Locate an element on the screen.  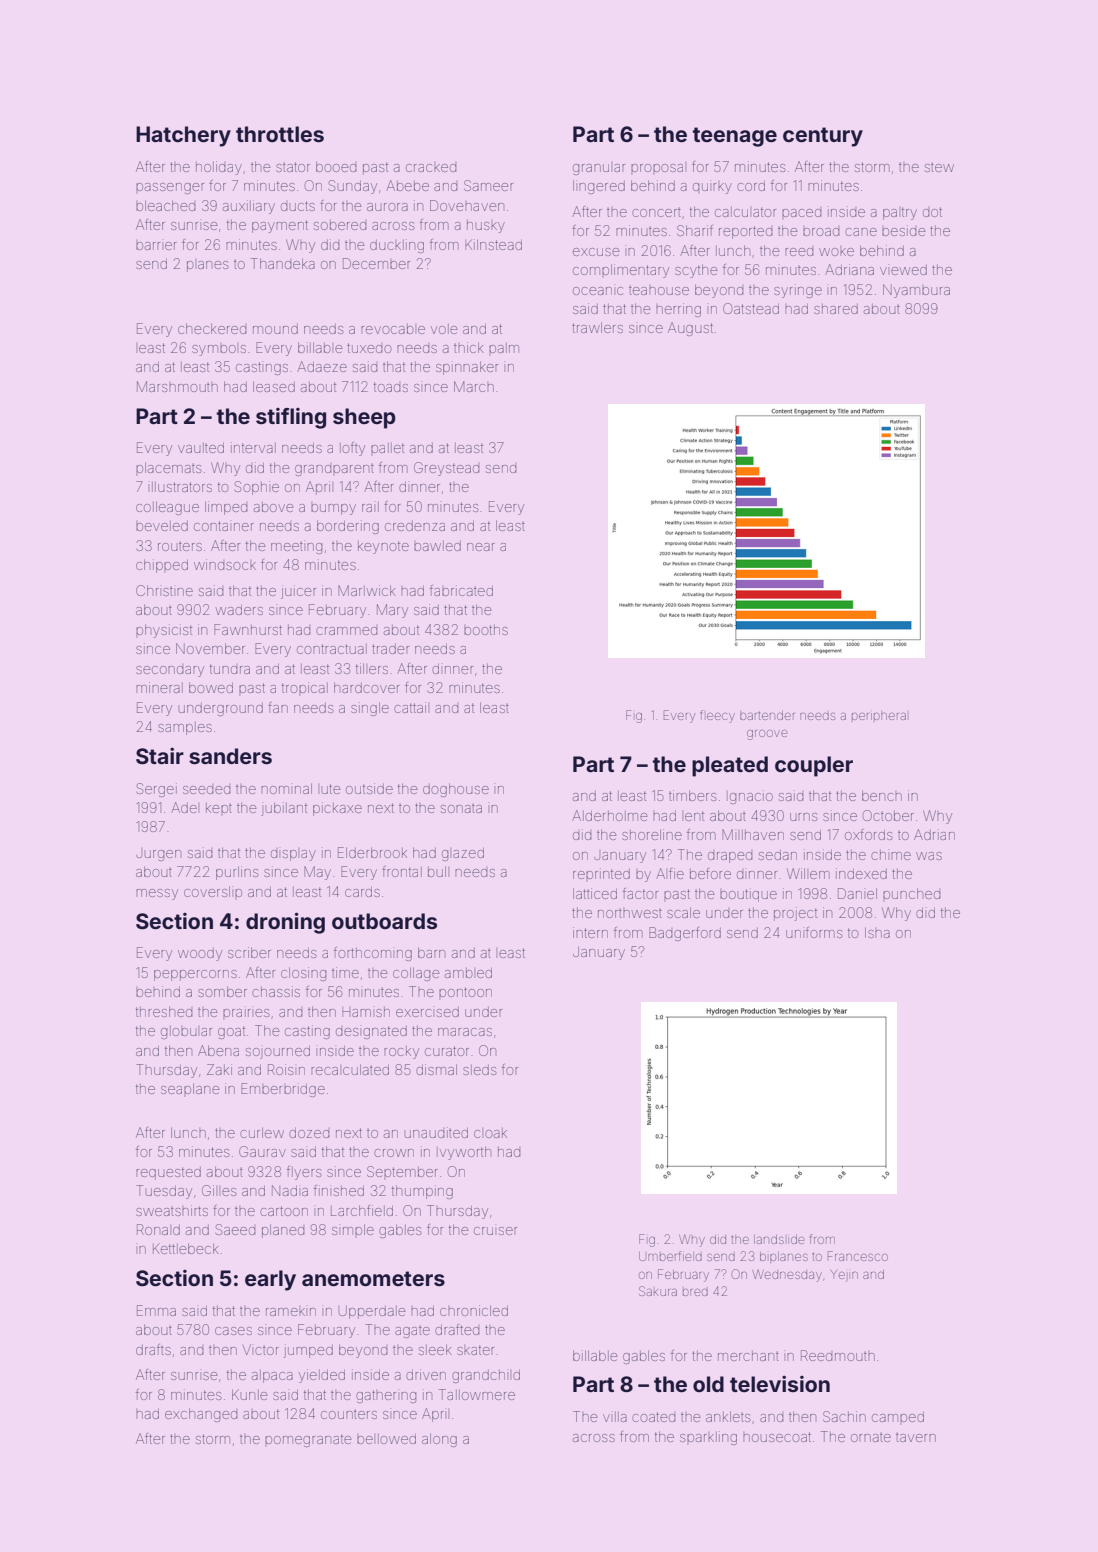
Oatstead is located at coordinates (751, 308).
